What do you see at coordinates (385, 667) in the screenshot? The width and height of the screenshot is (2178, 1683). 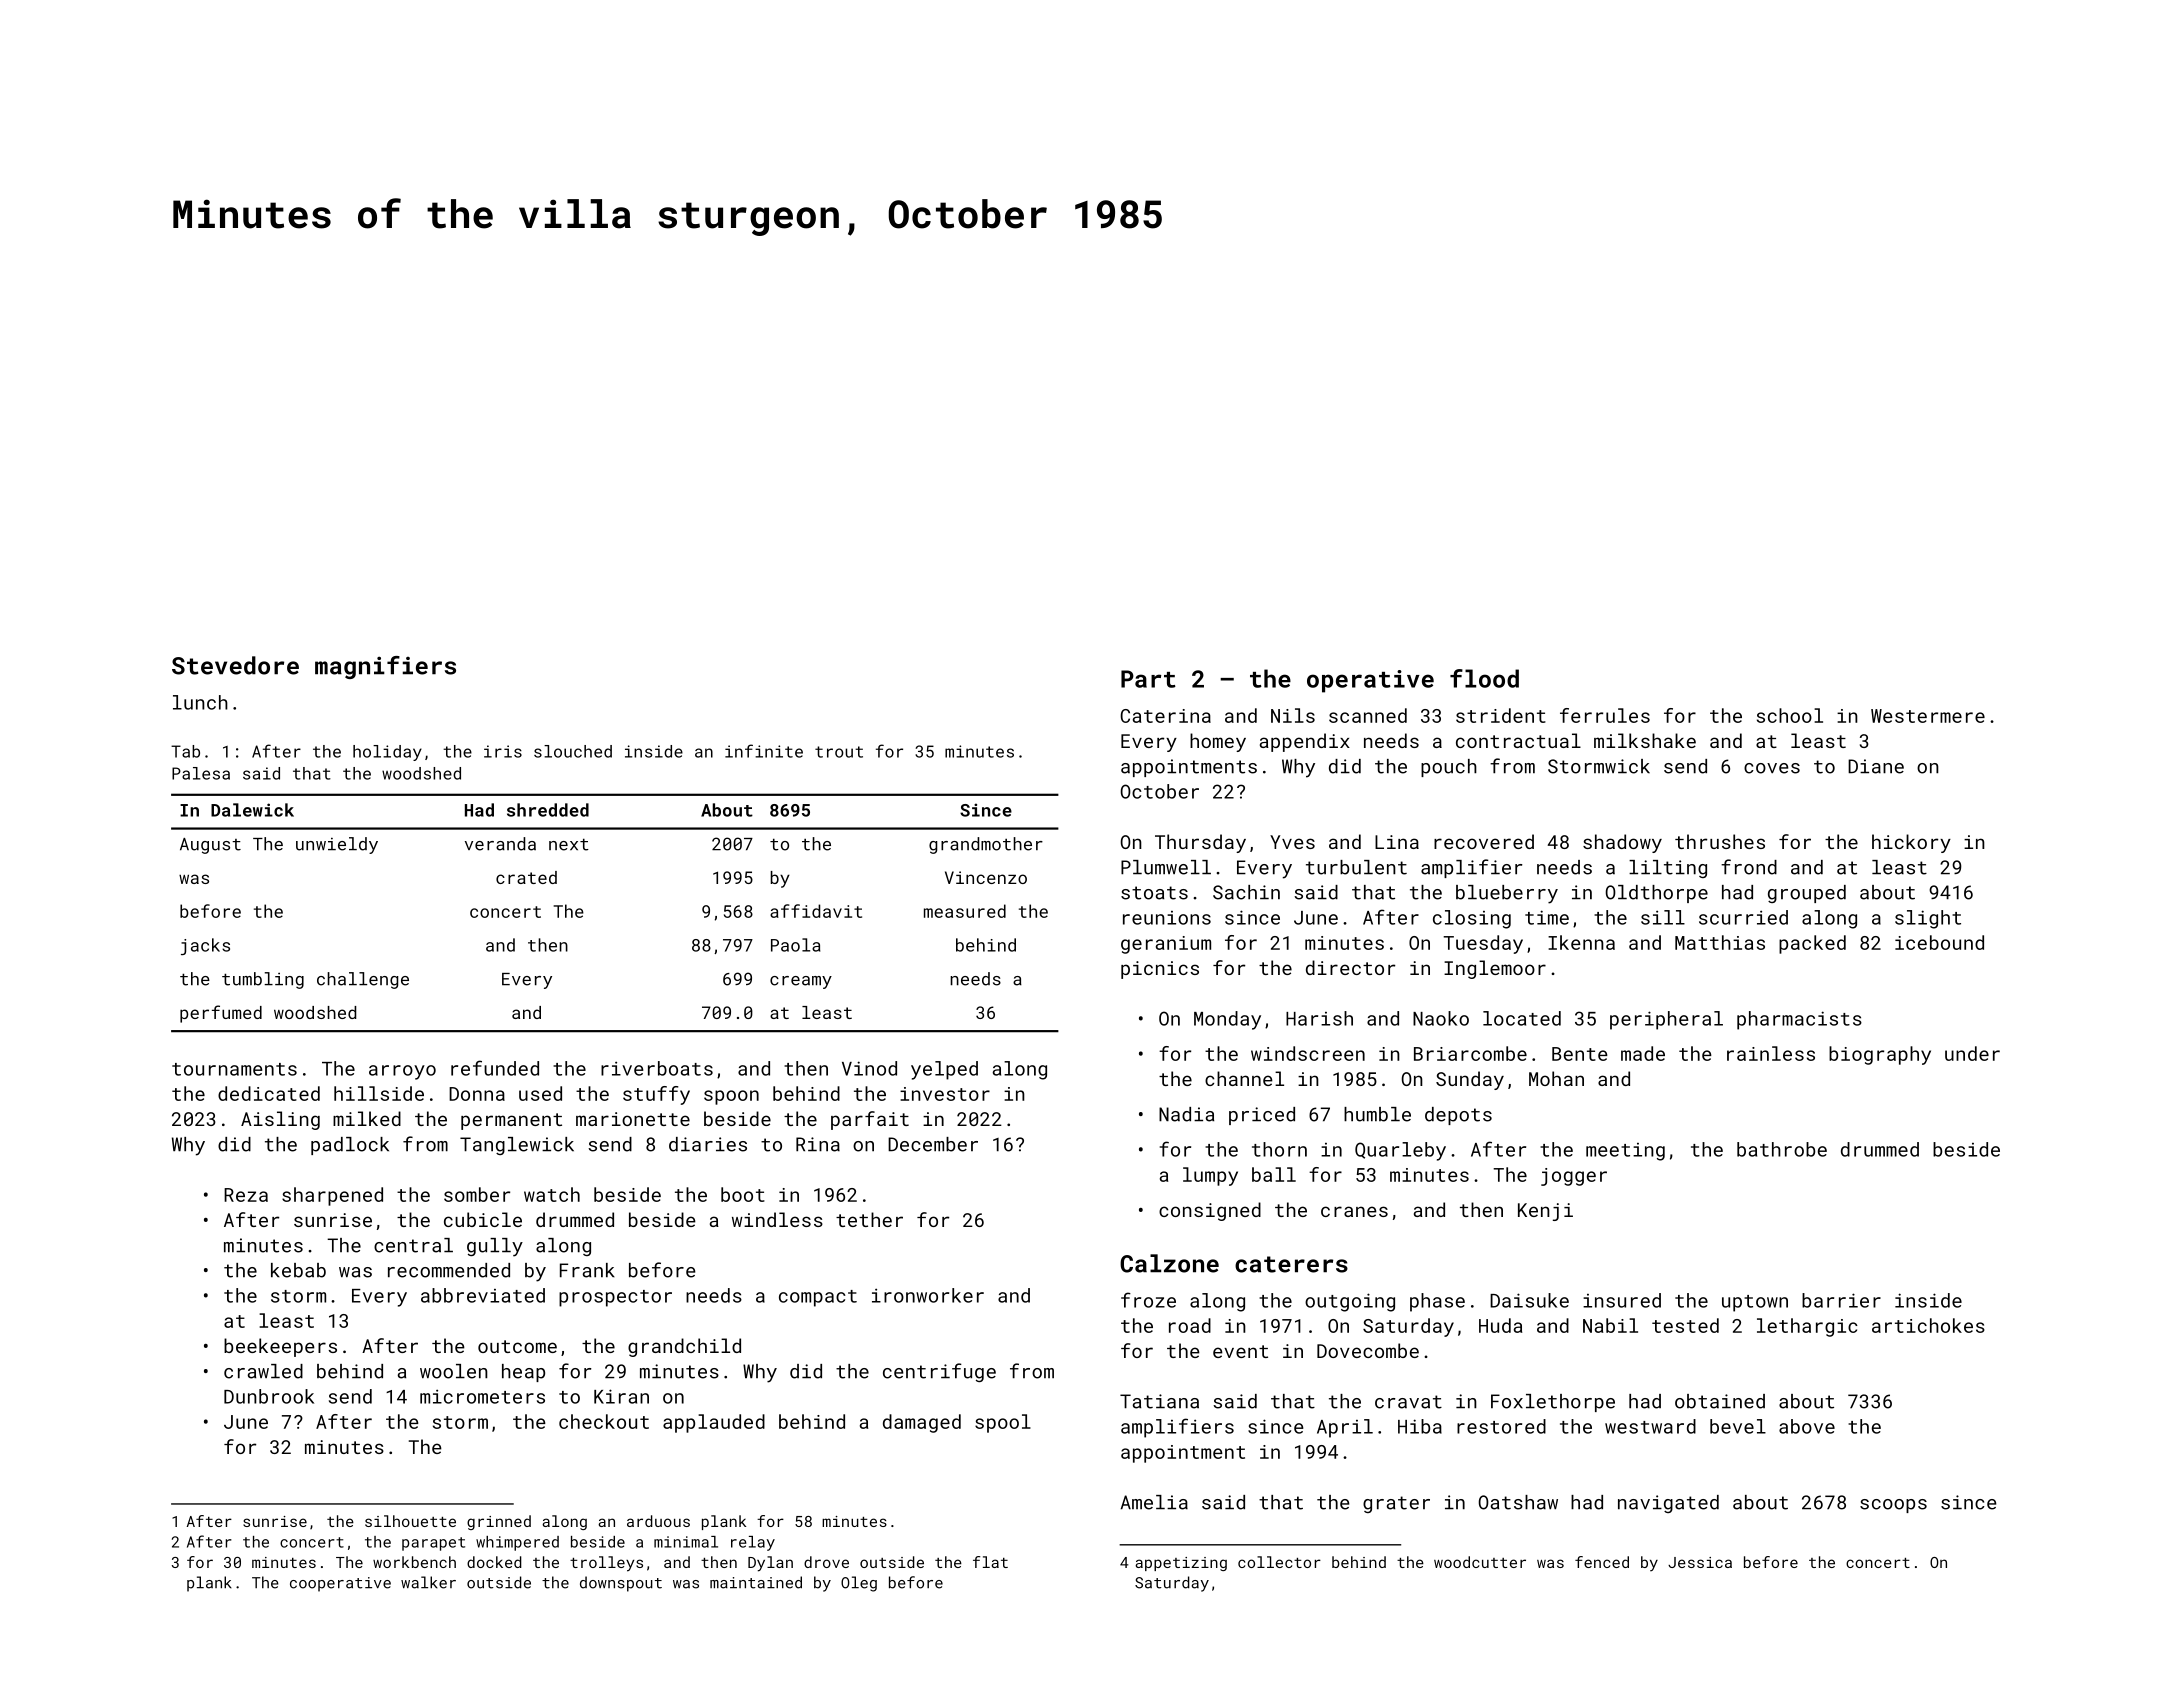 I see `magnifiers` at bounding box center [385, 667].
